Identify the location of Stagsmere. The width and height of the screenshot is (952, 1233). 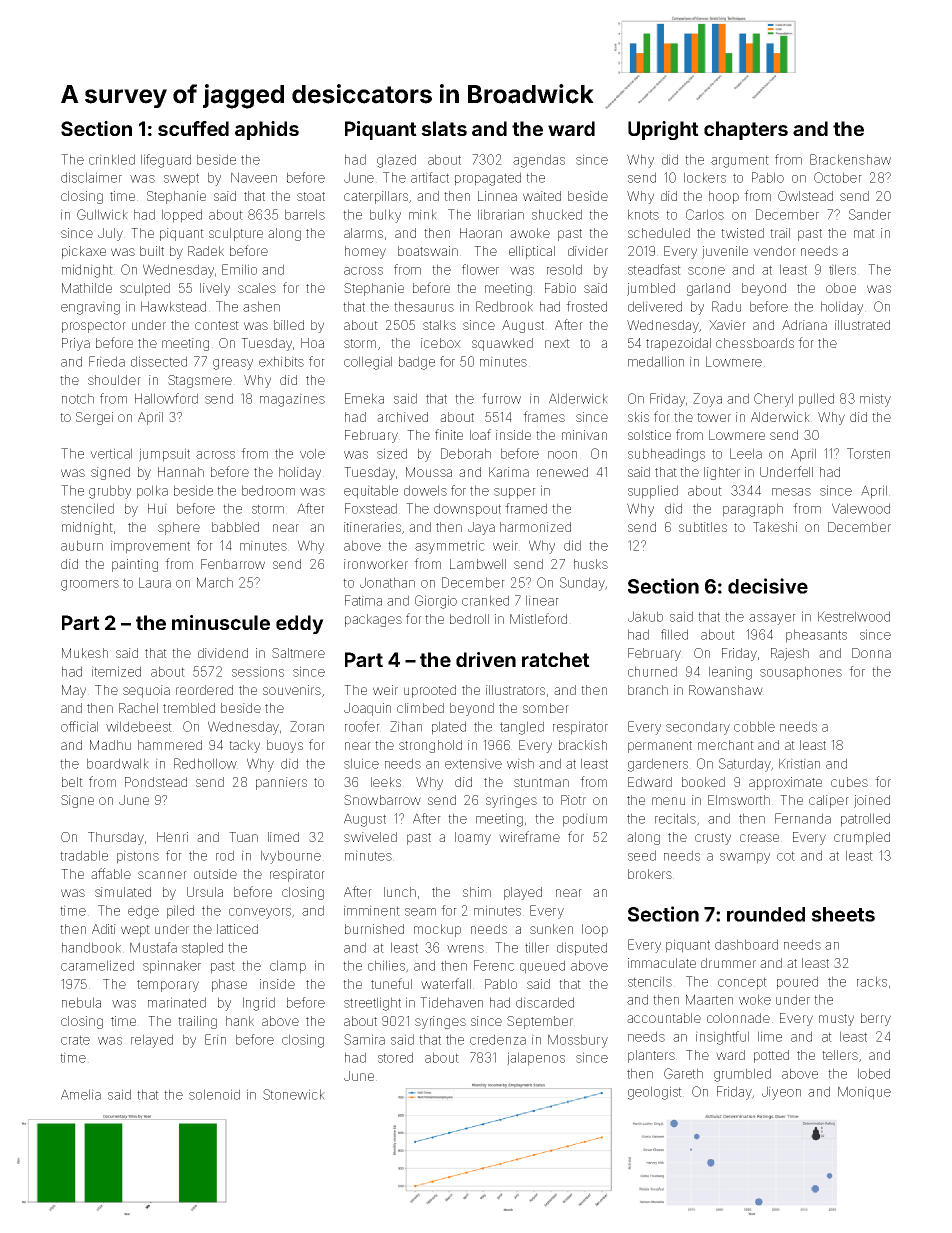
(200, 381).
